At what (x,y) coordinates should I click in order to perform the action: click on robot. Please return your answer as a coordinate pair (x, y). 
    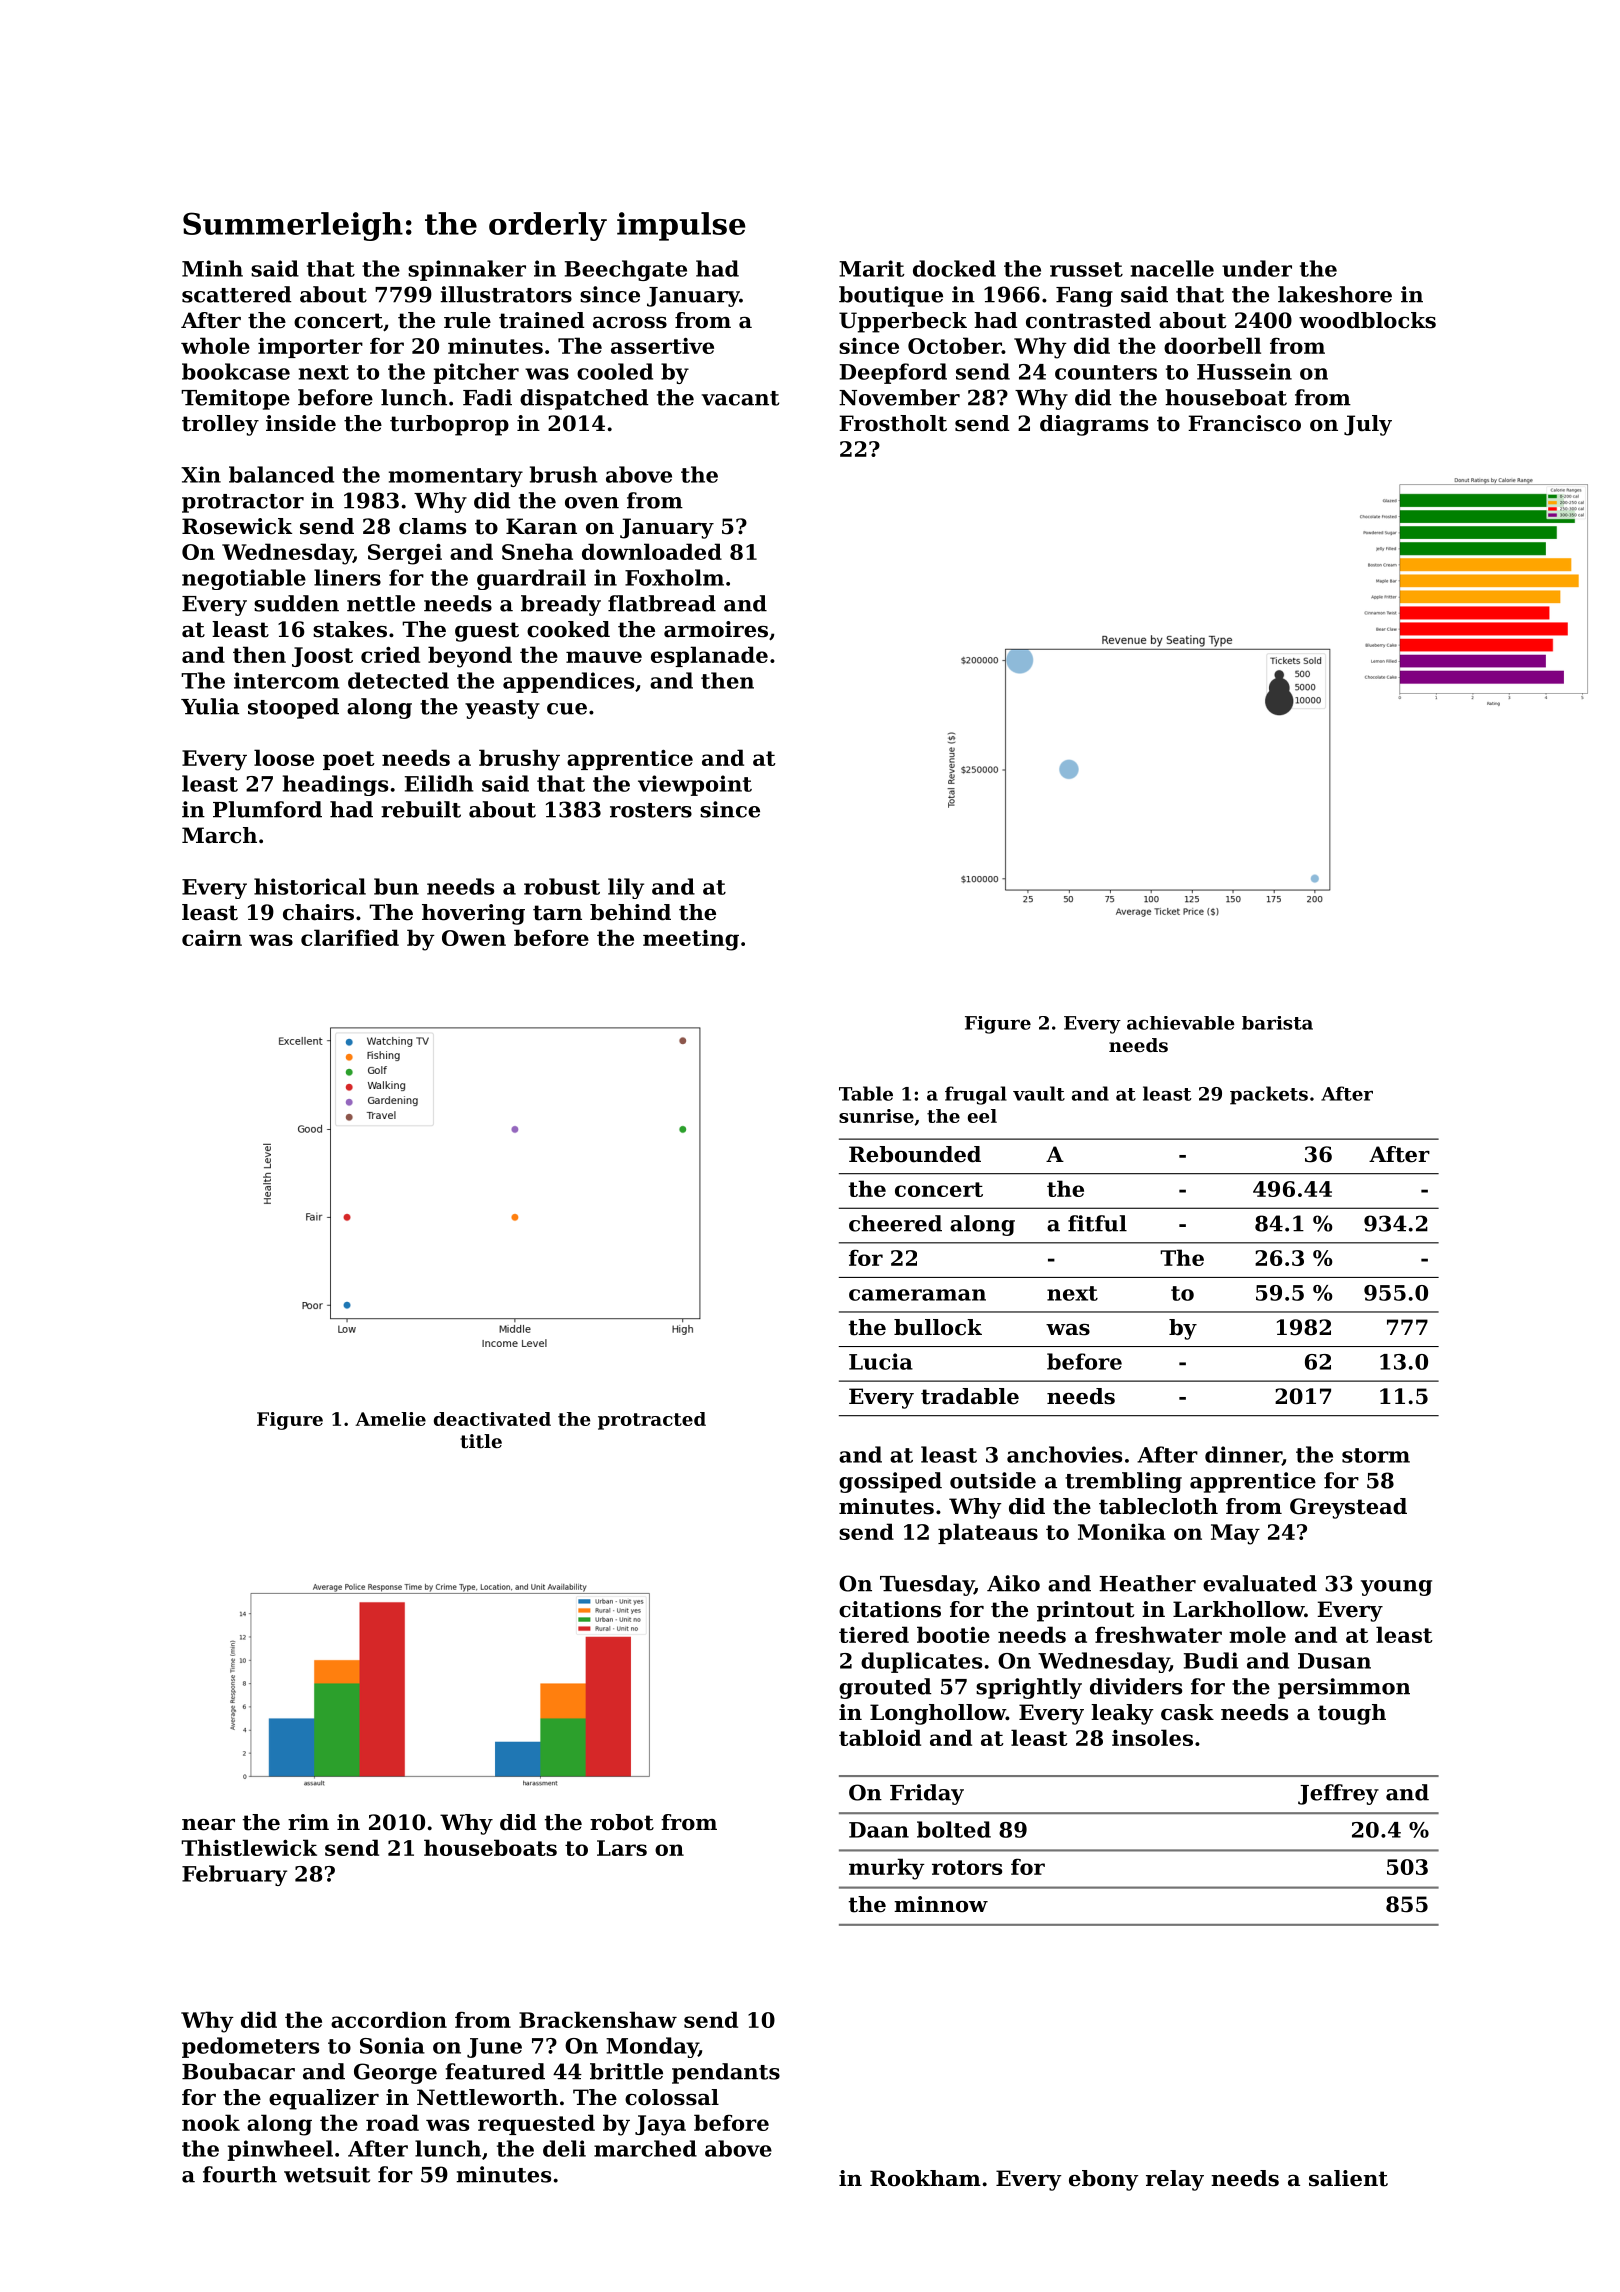
    Looking at the image, I should click on (622, 1822).
